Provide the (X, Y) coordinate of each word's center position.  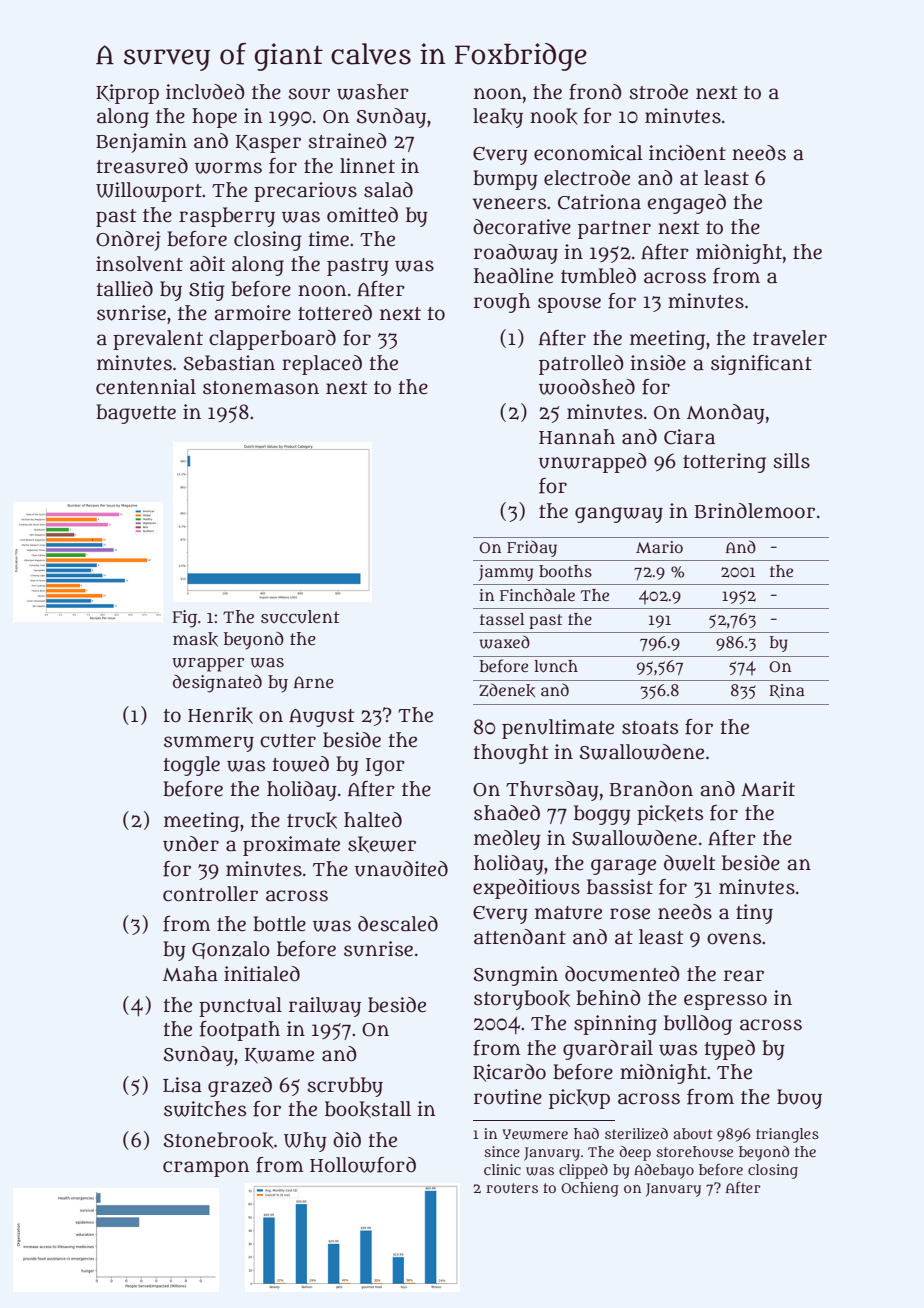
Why (305, 1142)
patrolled (581, 365)
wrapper (208, 665)
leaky (498, 118)
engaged (687, 204)
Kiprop (127, 94)
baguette (136, 414)
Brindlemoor (755, 511)
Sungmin (516, 976)
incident (687, 153)
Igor (385, 767)
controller (210, 894)
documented (622, 974)
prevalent (158, 340)
